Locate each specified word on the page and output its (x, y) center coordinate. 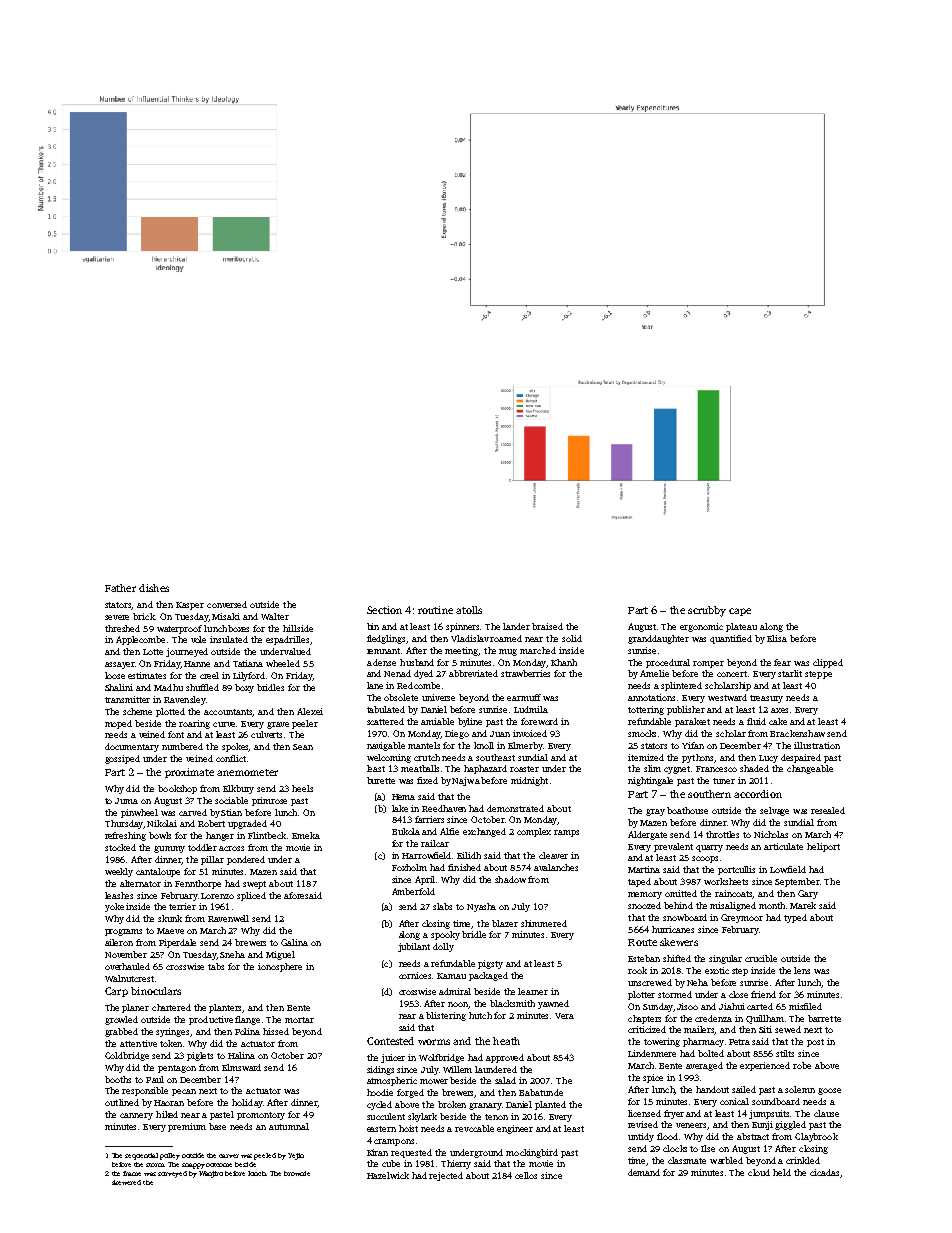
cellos (526, 1175)
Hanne (197, 664)
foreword (539, 721)
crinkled (803, 1160)
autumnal (289, 1126)
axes (779, 710)
